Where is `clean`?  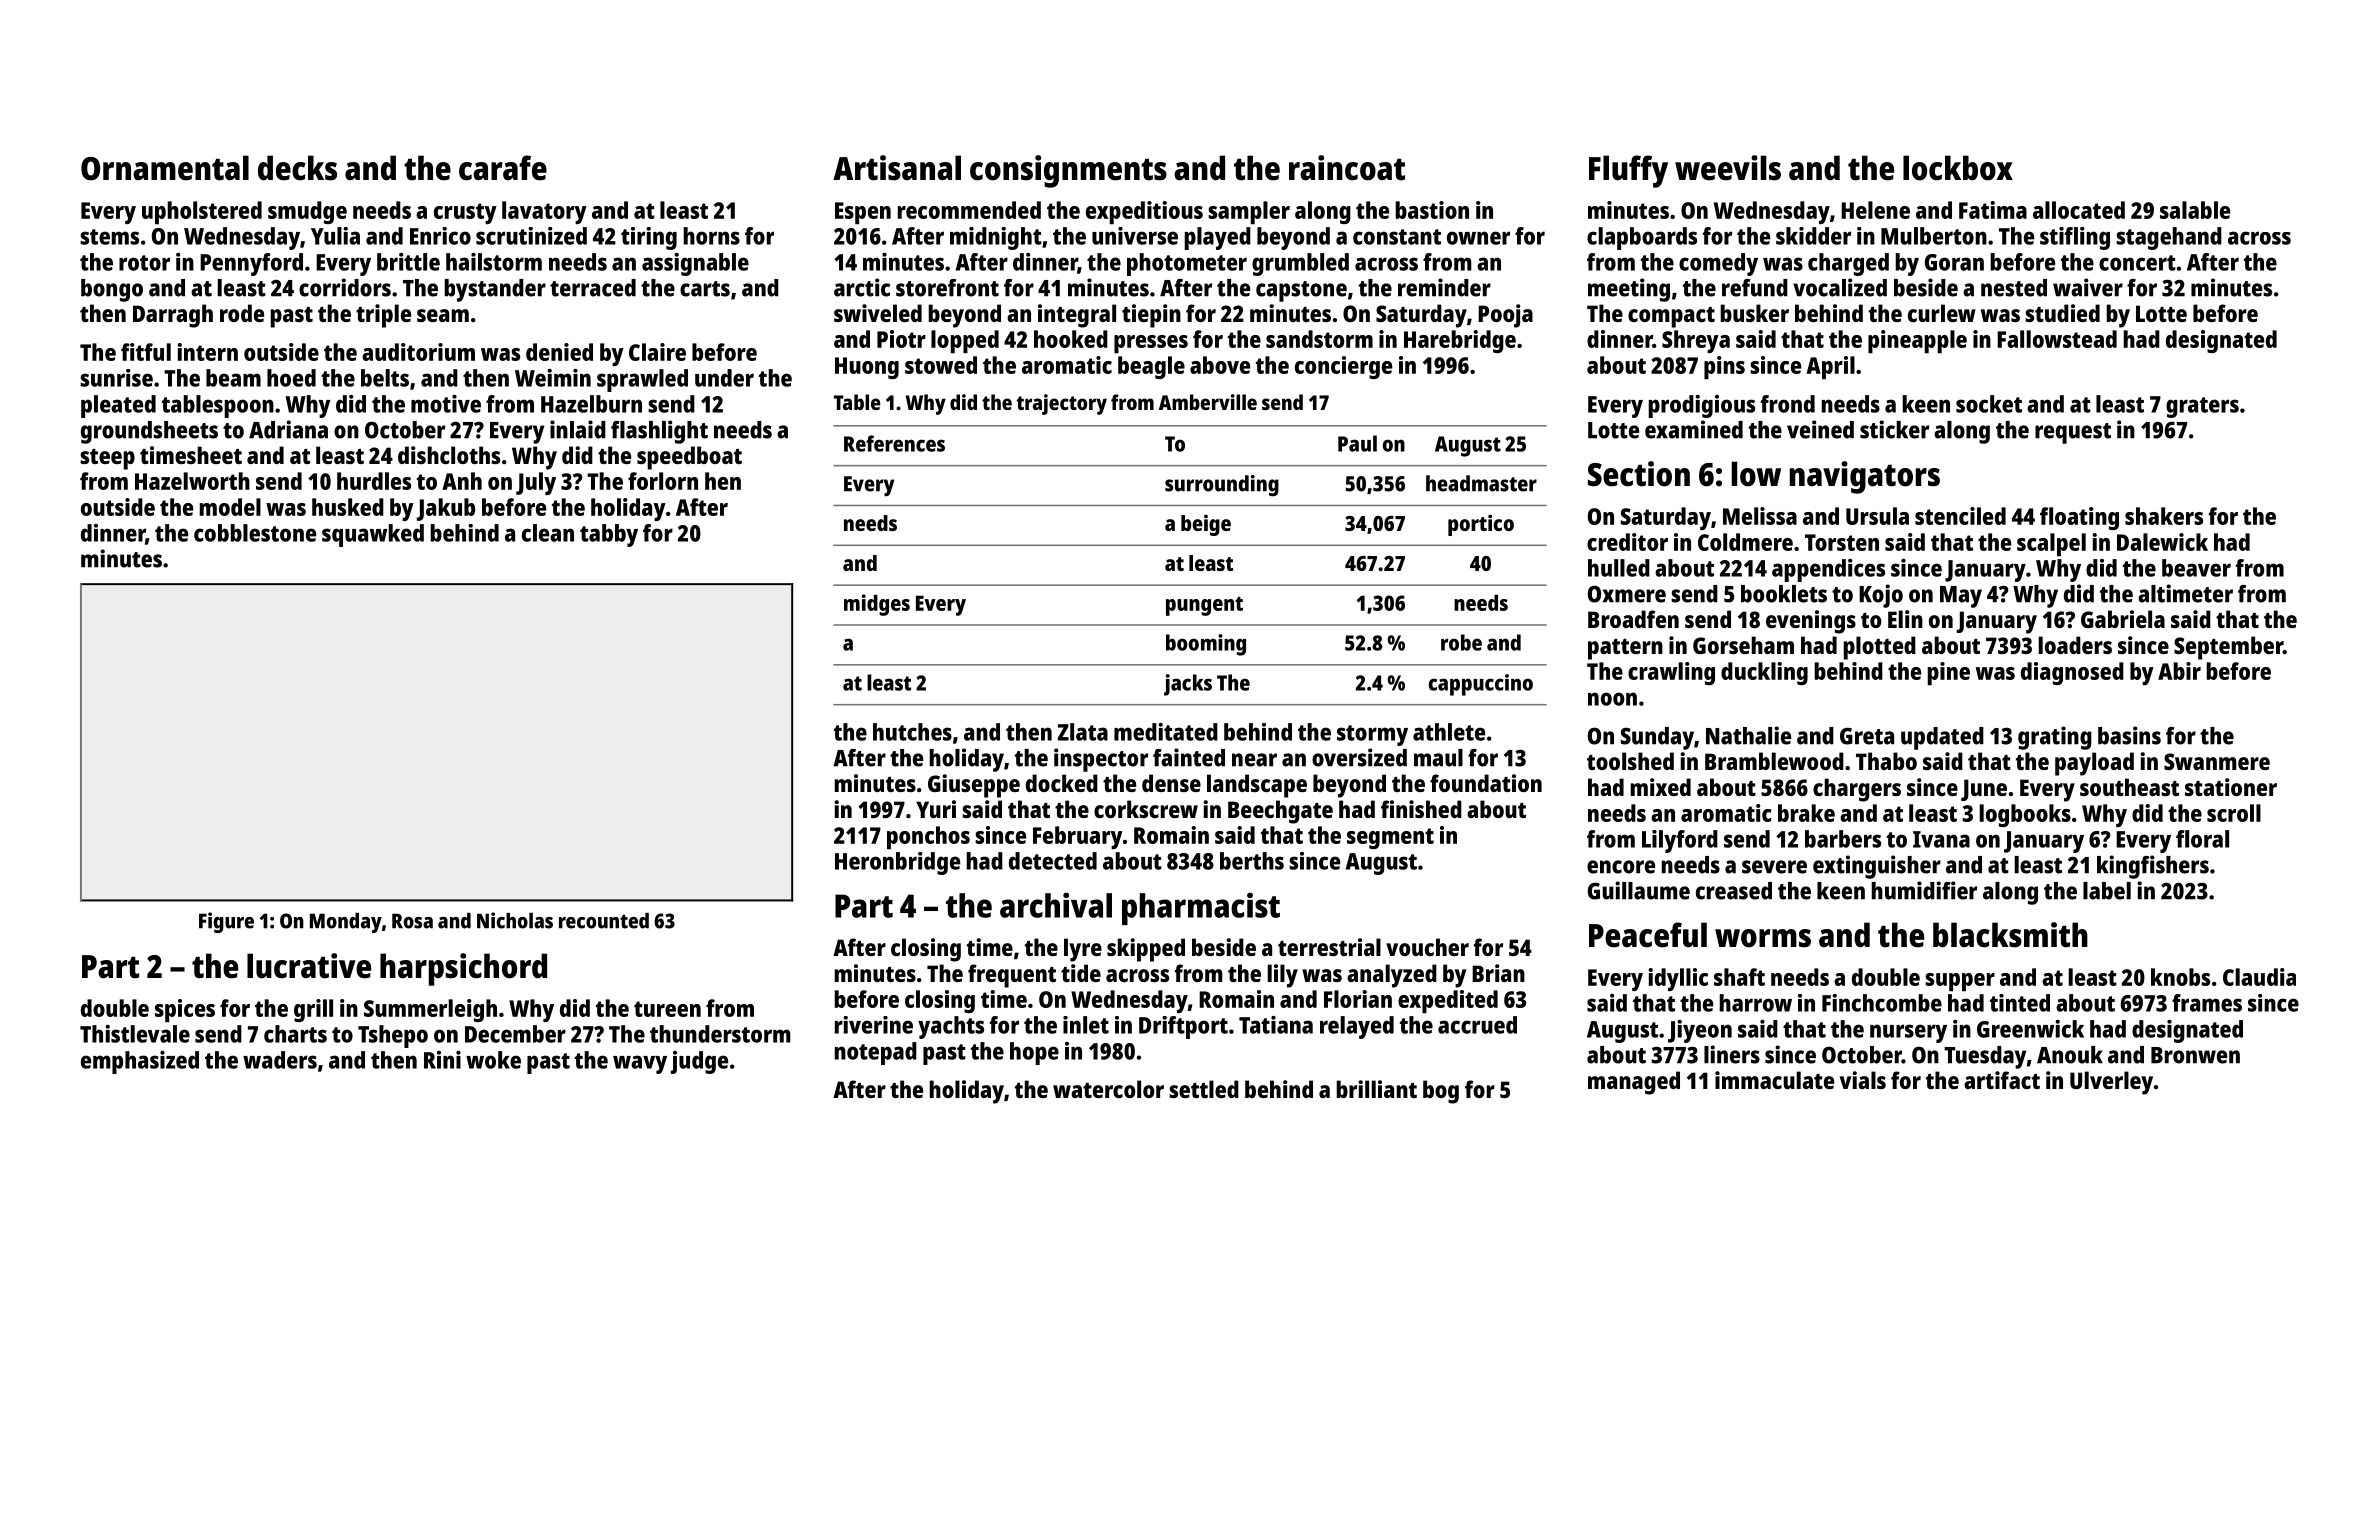
clean is located at coordinates (548, 533).
